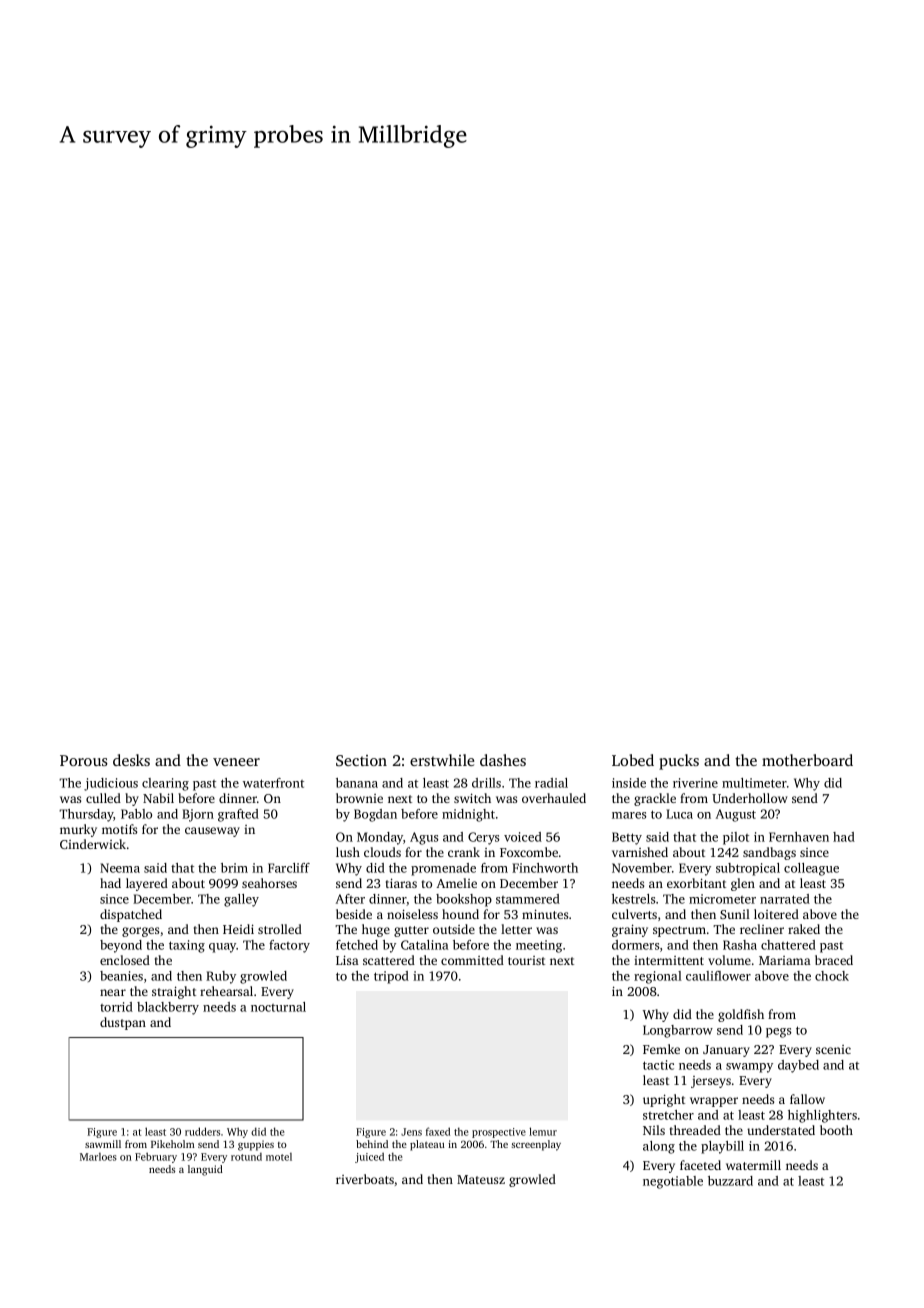 The image size is (924, 1308). What do you see at coordinates (804, 929) in the document?
I see `raked` at bounding box center [804, 929].
